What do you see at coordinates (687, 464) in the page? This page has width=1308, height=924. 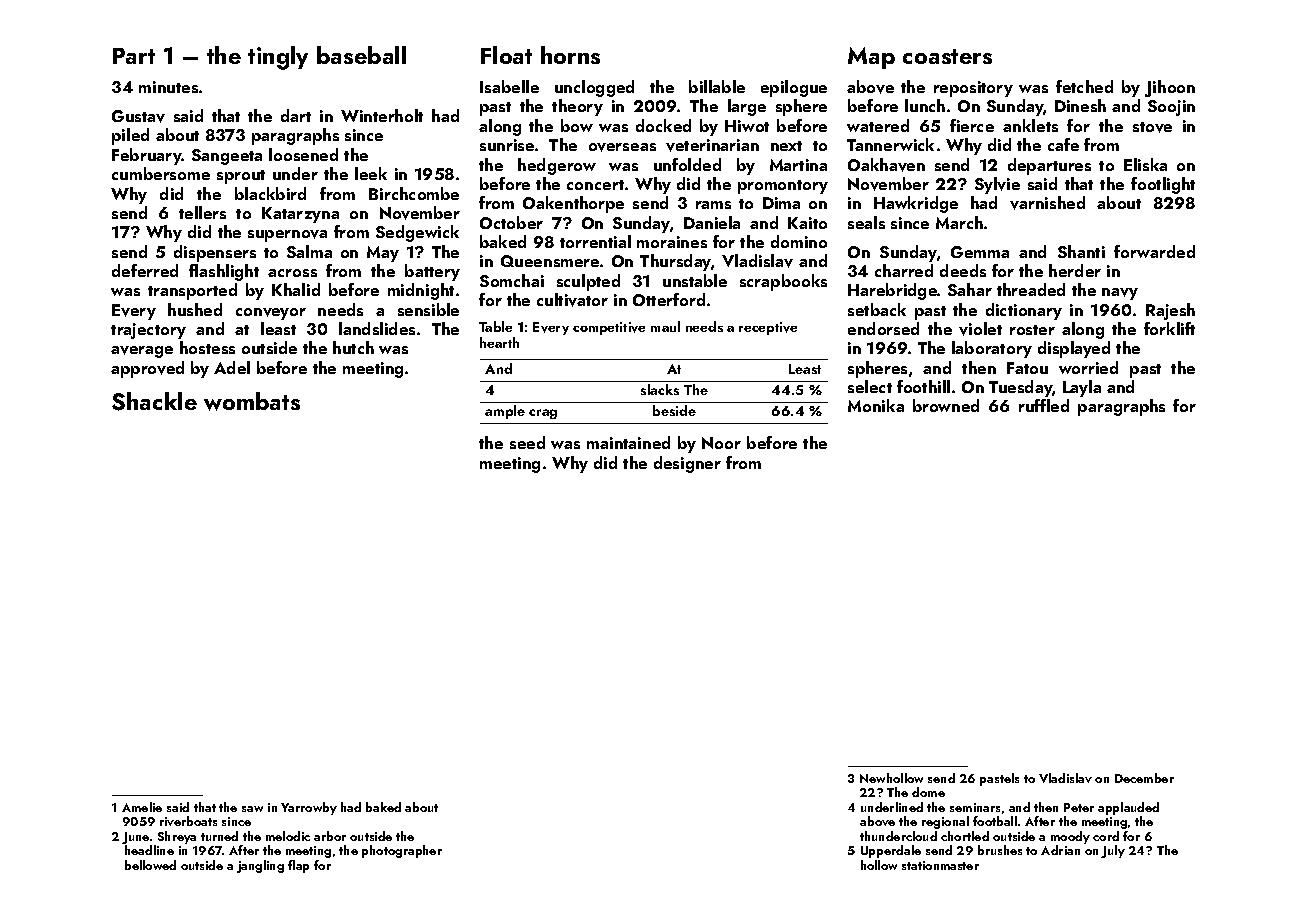 I see `designer` at bounding box center [687, 464].
